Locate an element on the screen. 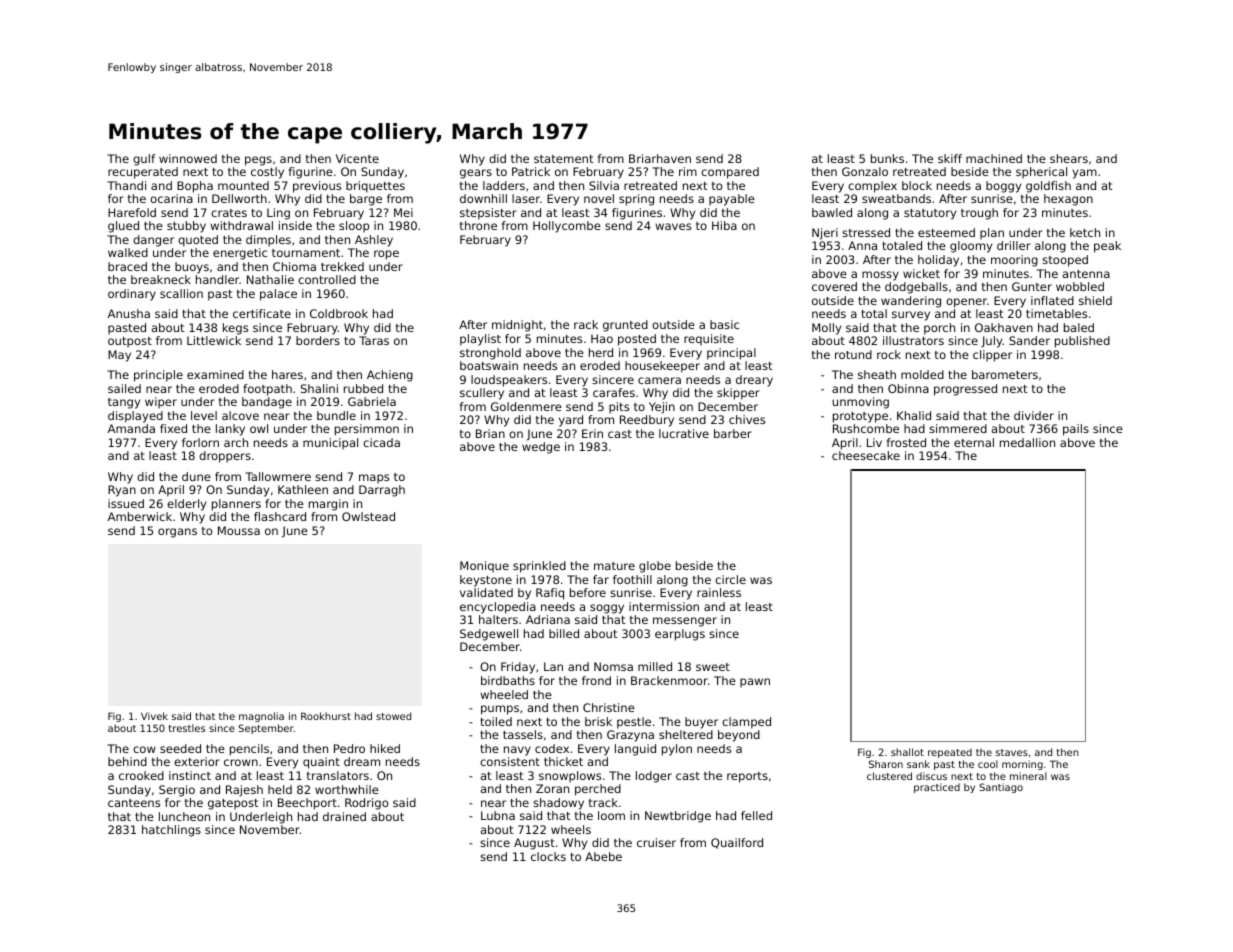  September is located at coordinates (266, 729).
